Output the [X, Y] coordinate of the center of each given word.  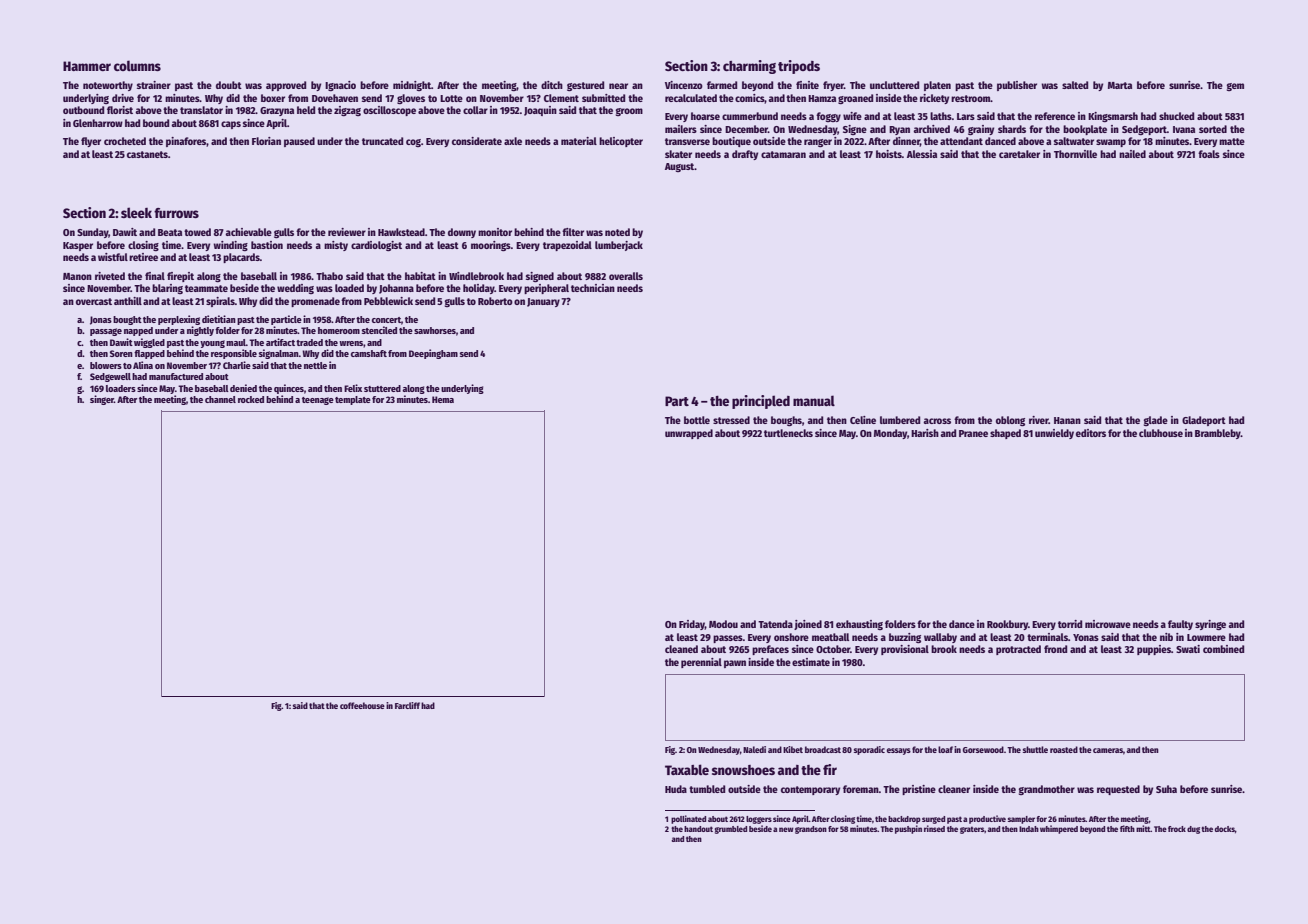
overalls [626, 276]
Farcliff [407, 705]
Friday [692, 625]
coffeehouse [362, 705]
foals [1209, 154]
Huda [676, 789]
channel [220, 399]
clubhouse [1161, 433]
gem [1235, 87]
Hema [443, 399]
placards [241, 258]
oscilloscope [389, 111]
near [618, 86]
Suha [1166, 789]
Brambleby [1218, 434]
